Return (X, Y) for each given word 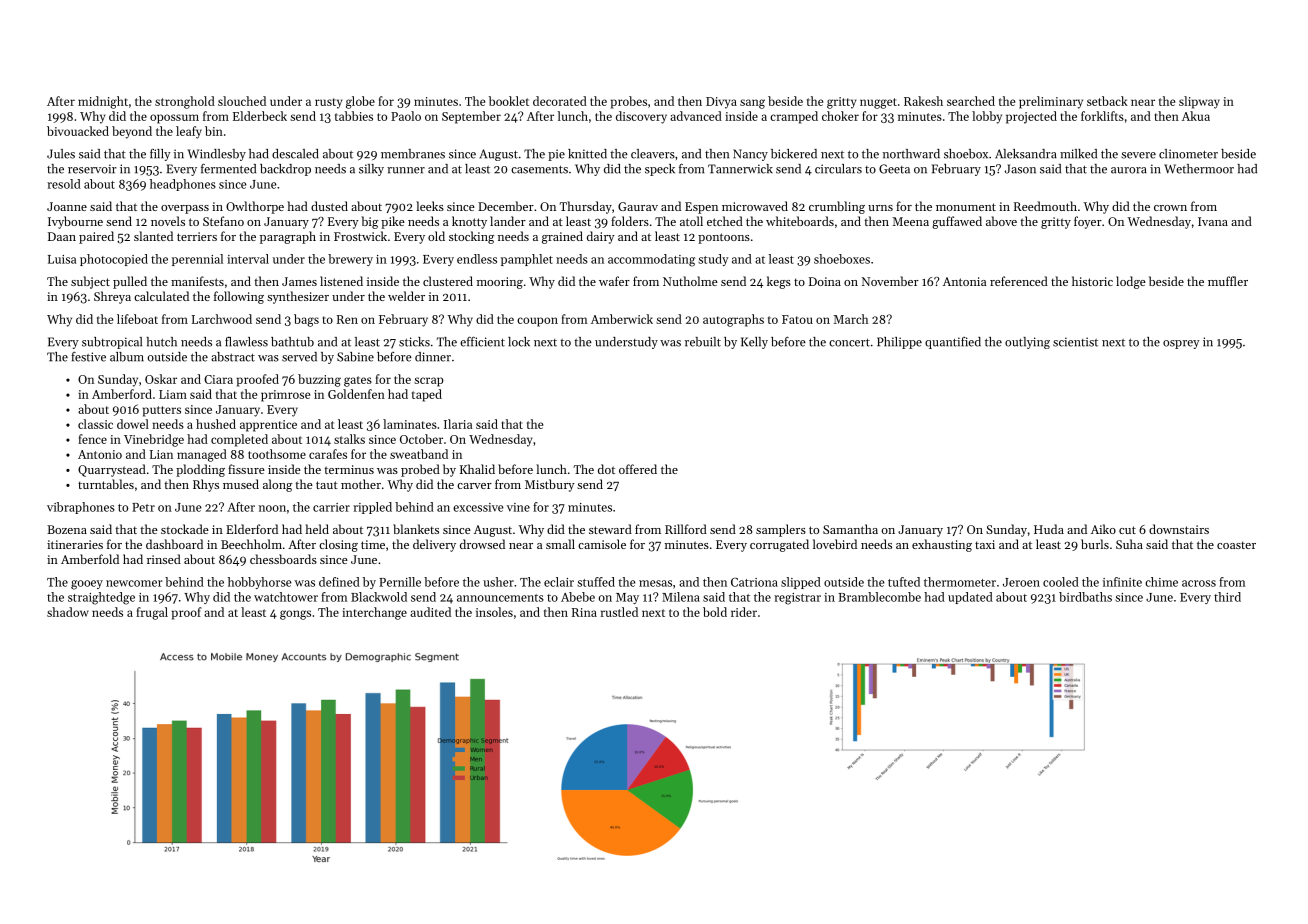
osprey (1181, 344)
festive (88, 357)
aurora (1129, 170)
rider (744, 612)
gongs (295, 615)
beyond (132, 132)
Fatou (797, 319)
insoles (494, 612)
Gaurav (638, 206)
